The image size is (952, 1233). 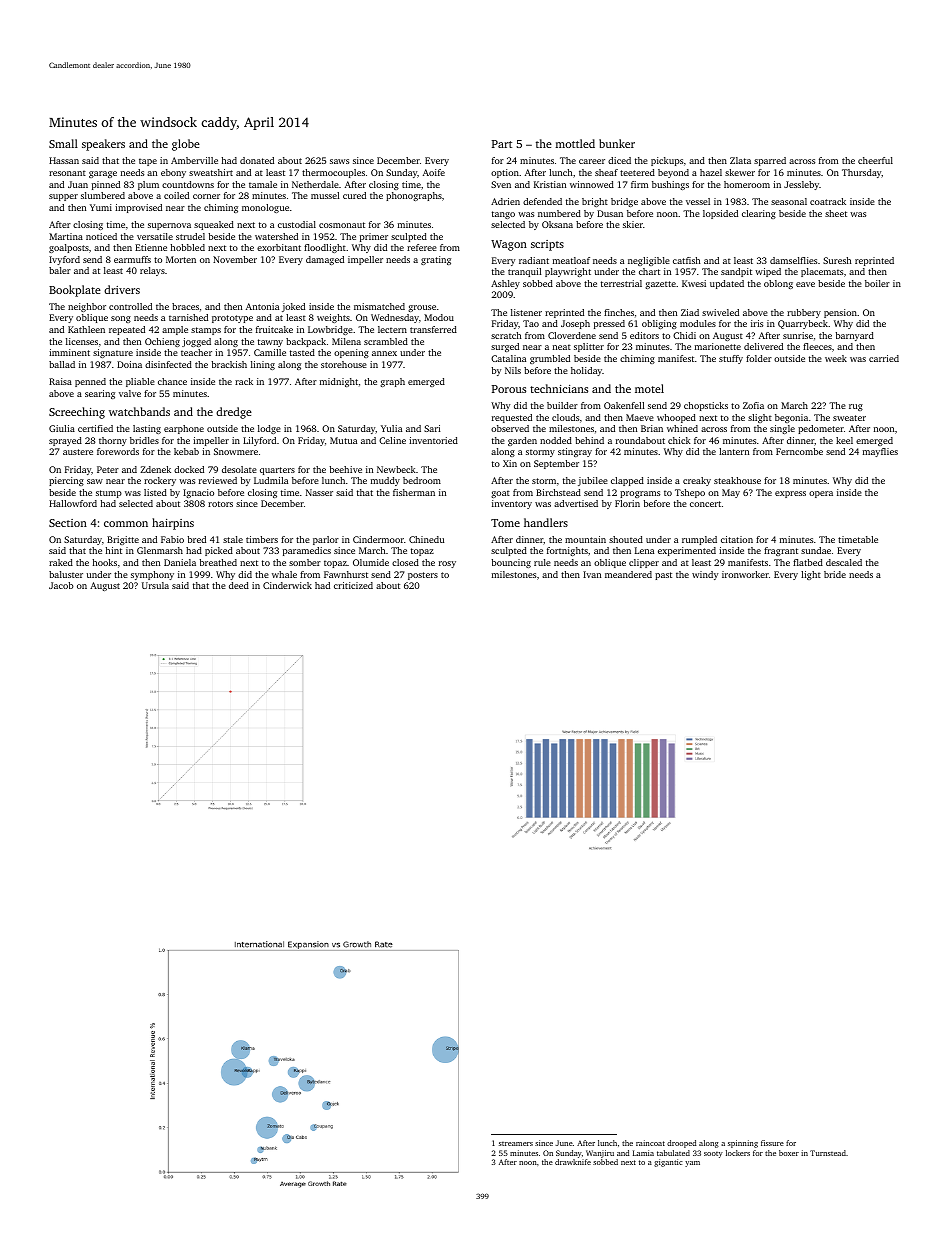 I want to click on concert, so click(x=705, y=504).
